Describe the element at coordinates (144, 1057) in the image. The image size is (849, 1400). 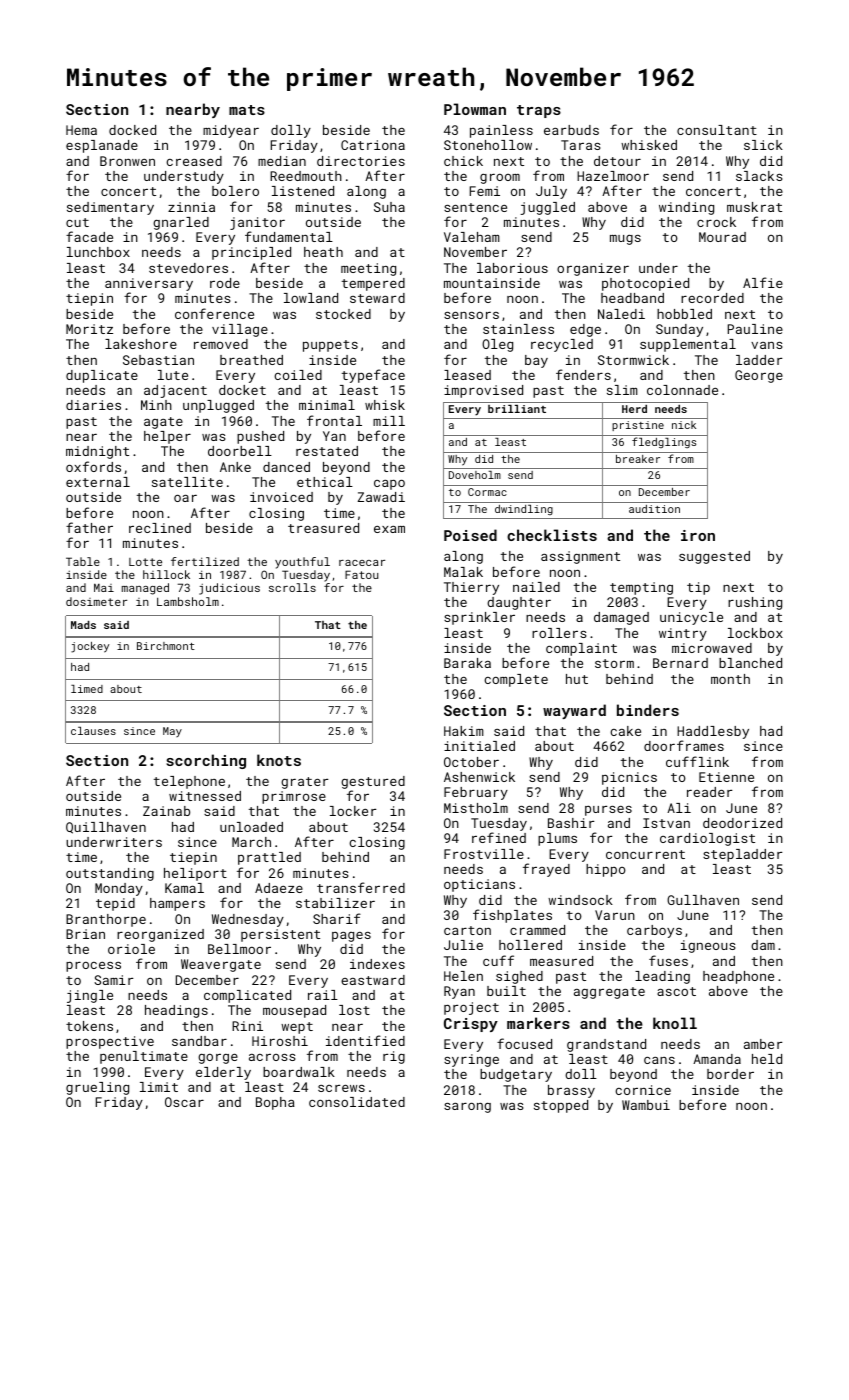
I see `penultimate` at that location.
